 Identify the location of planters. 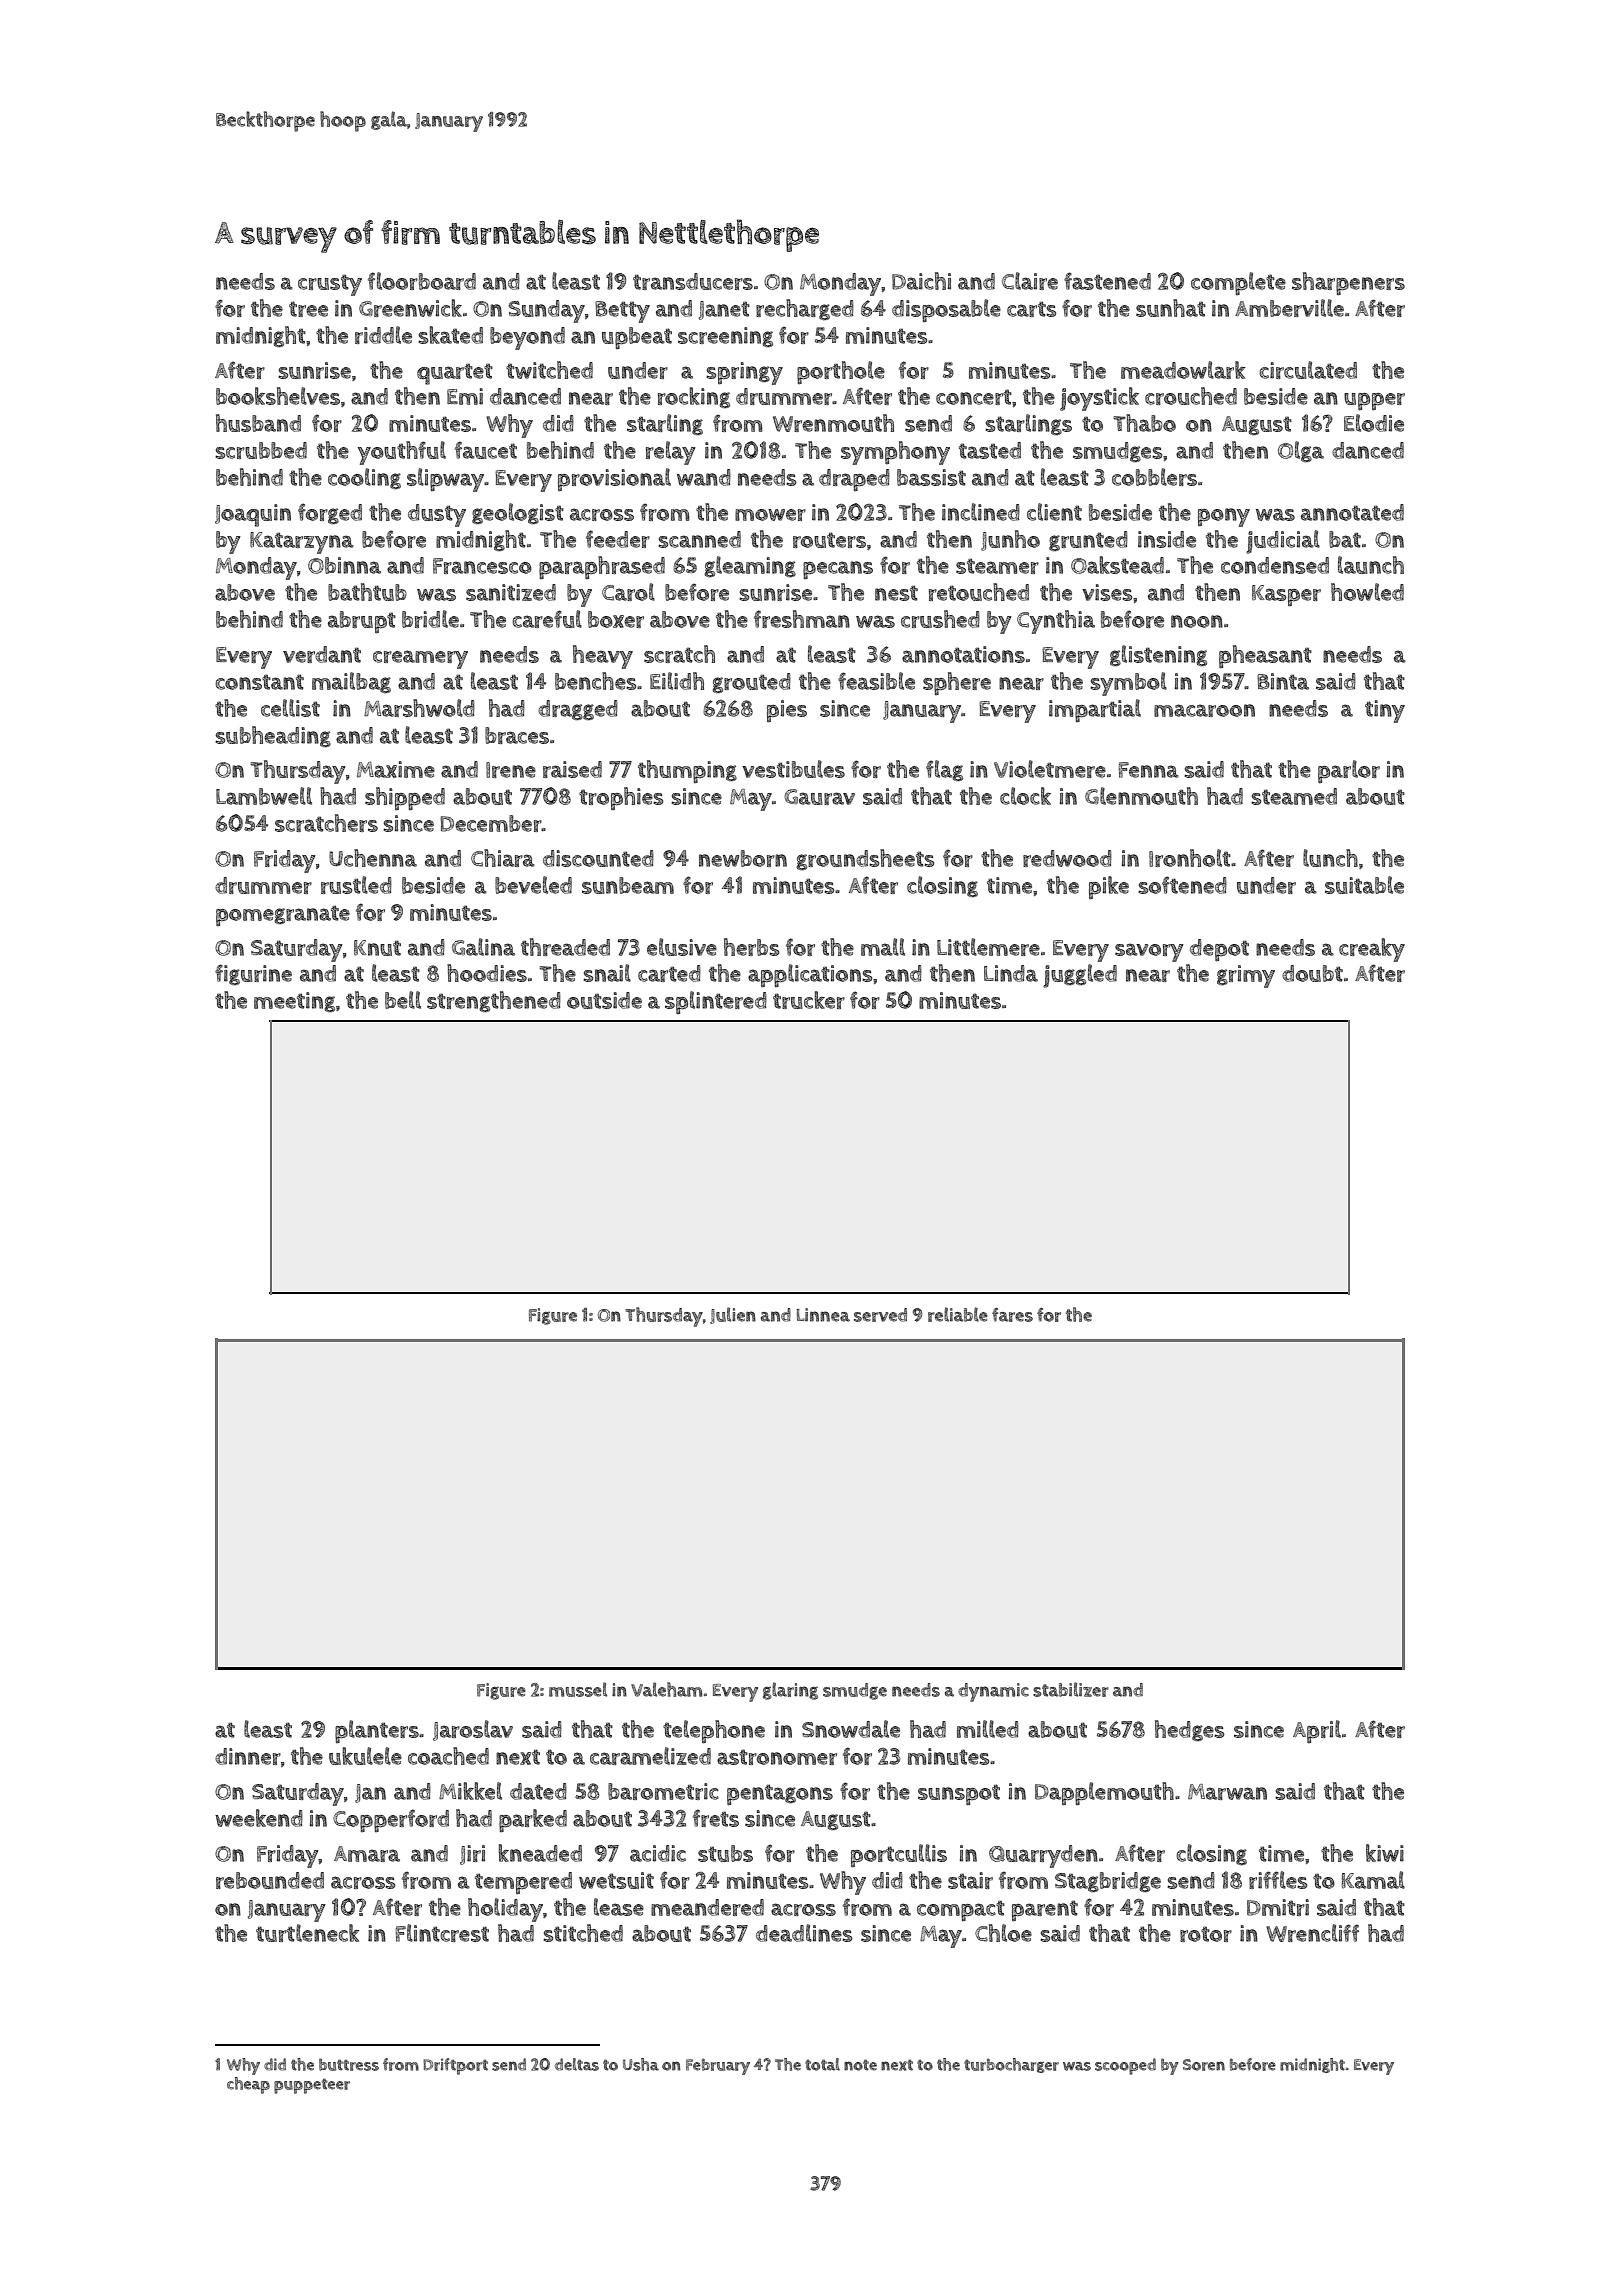
(377, 1731).
